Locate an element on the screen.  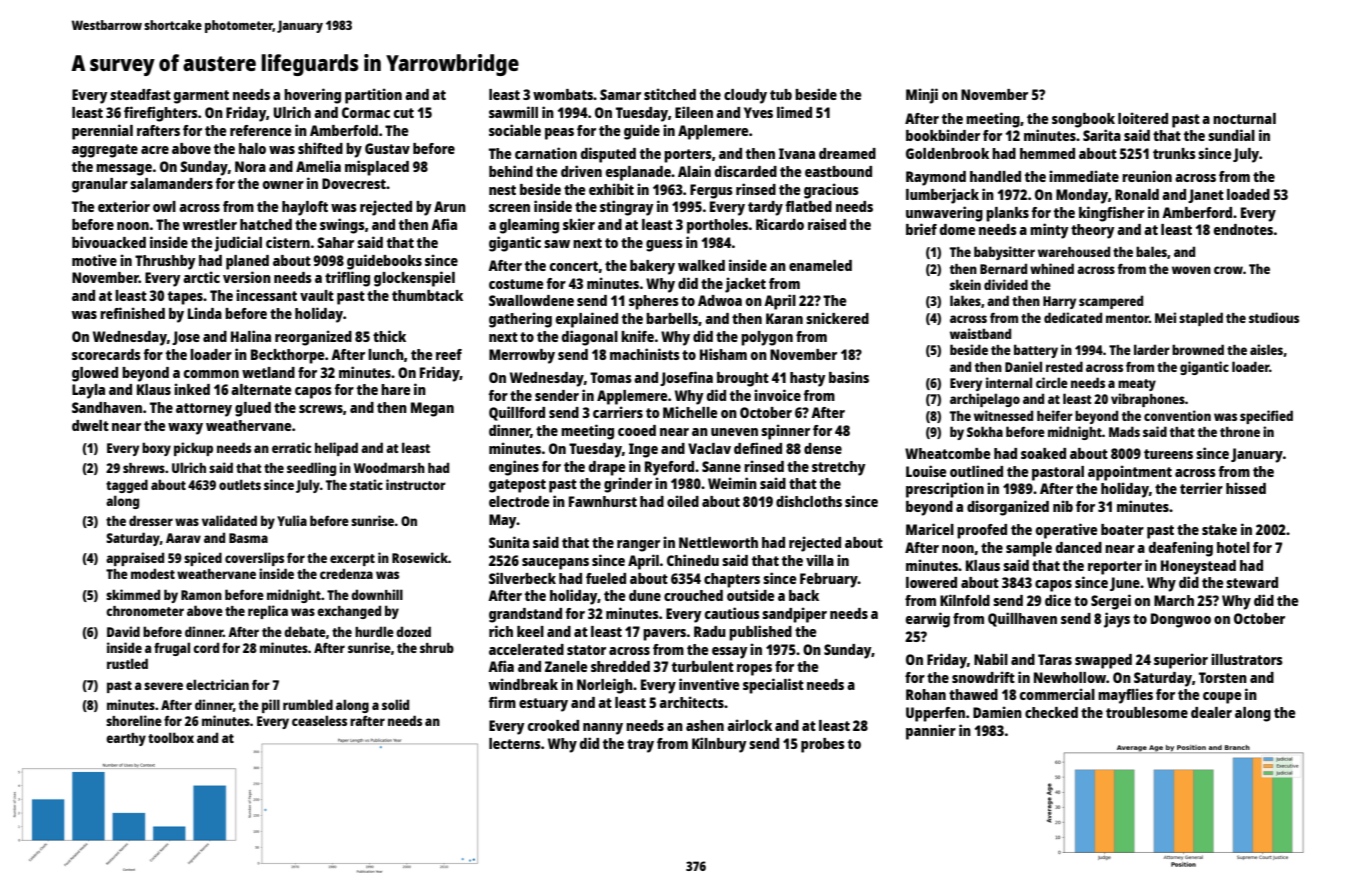
skier is located at coordinates (579, 224).
